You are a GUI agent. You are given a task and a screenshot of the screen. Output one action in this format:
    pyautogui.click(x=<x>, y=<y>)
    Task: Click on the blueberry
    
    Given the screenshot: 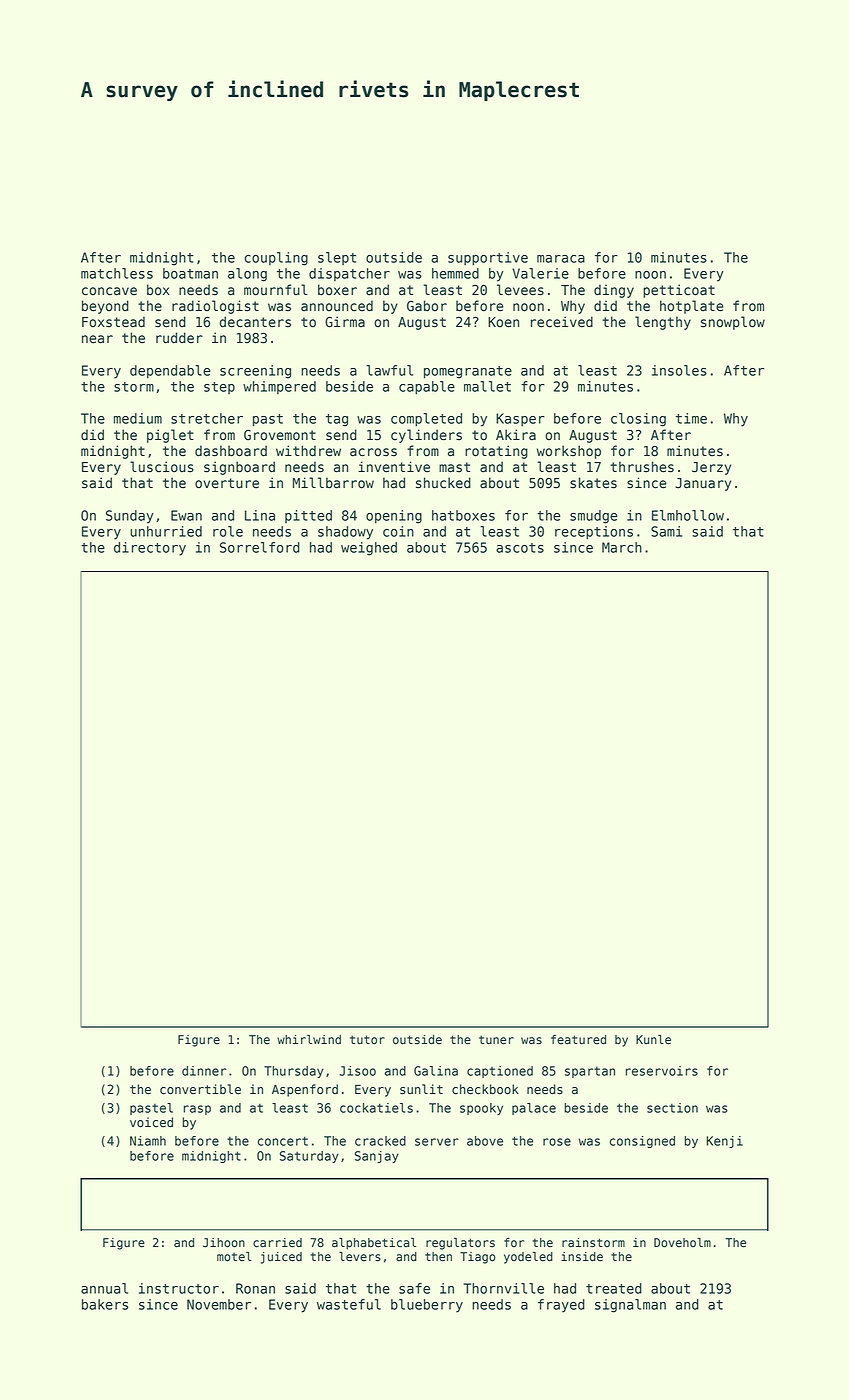 What is the action you would take?
    pyautogui.click(x=427, y=1306)
